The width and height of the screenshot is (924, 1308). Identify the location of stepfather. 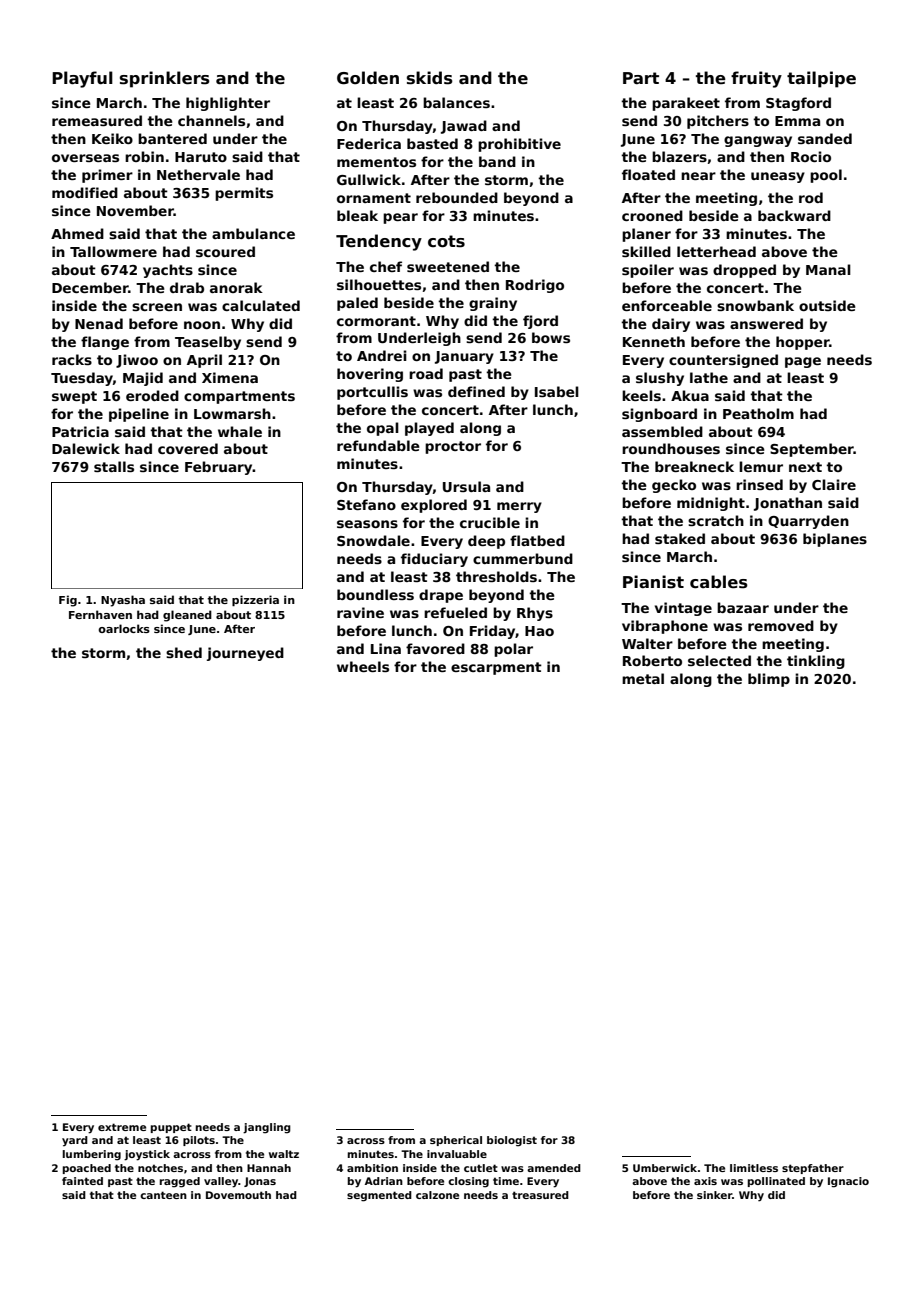
(813, 1169).
